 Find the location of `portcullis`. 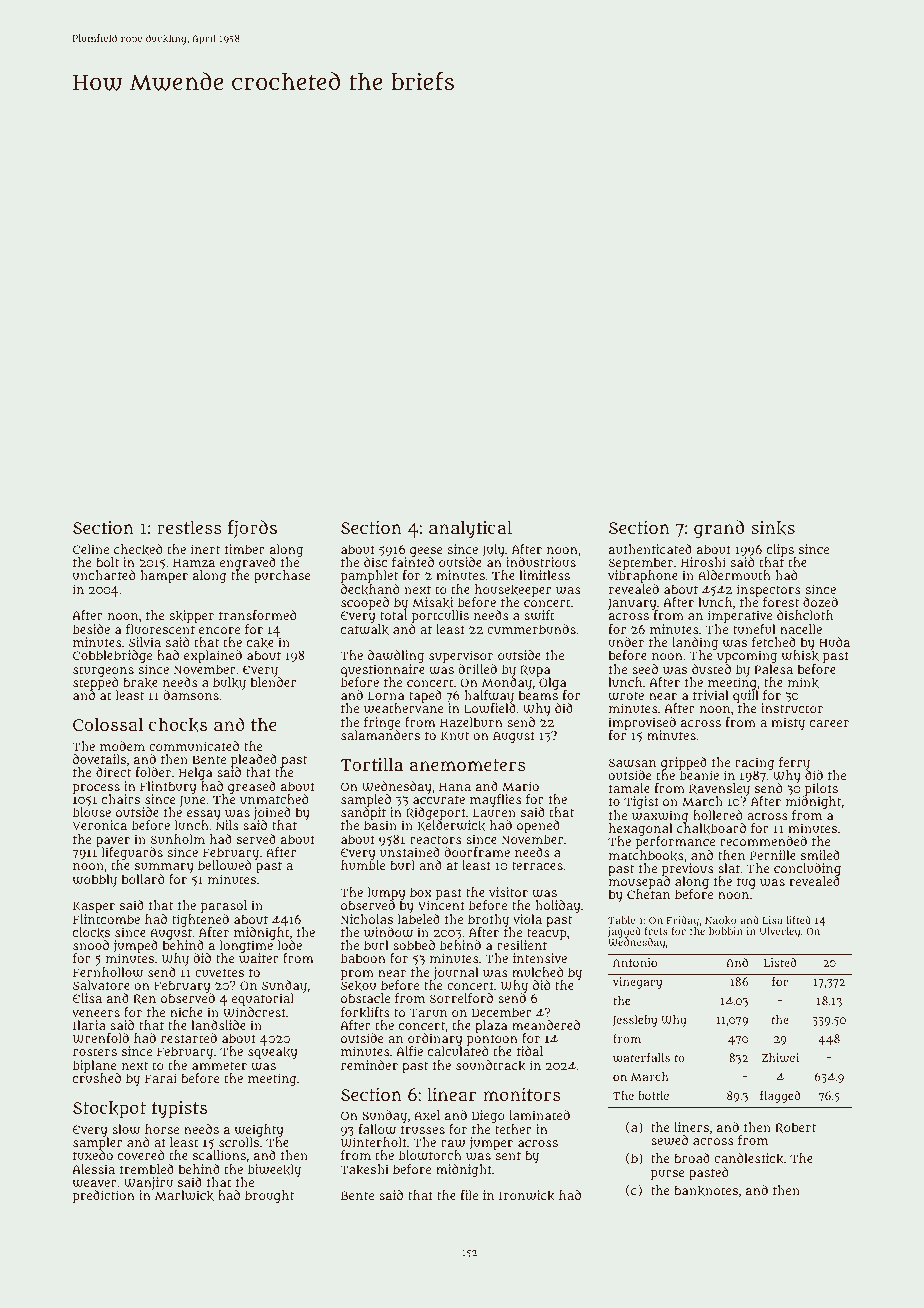

portcullis is located at coordinates (440, 616).
